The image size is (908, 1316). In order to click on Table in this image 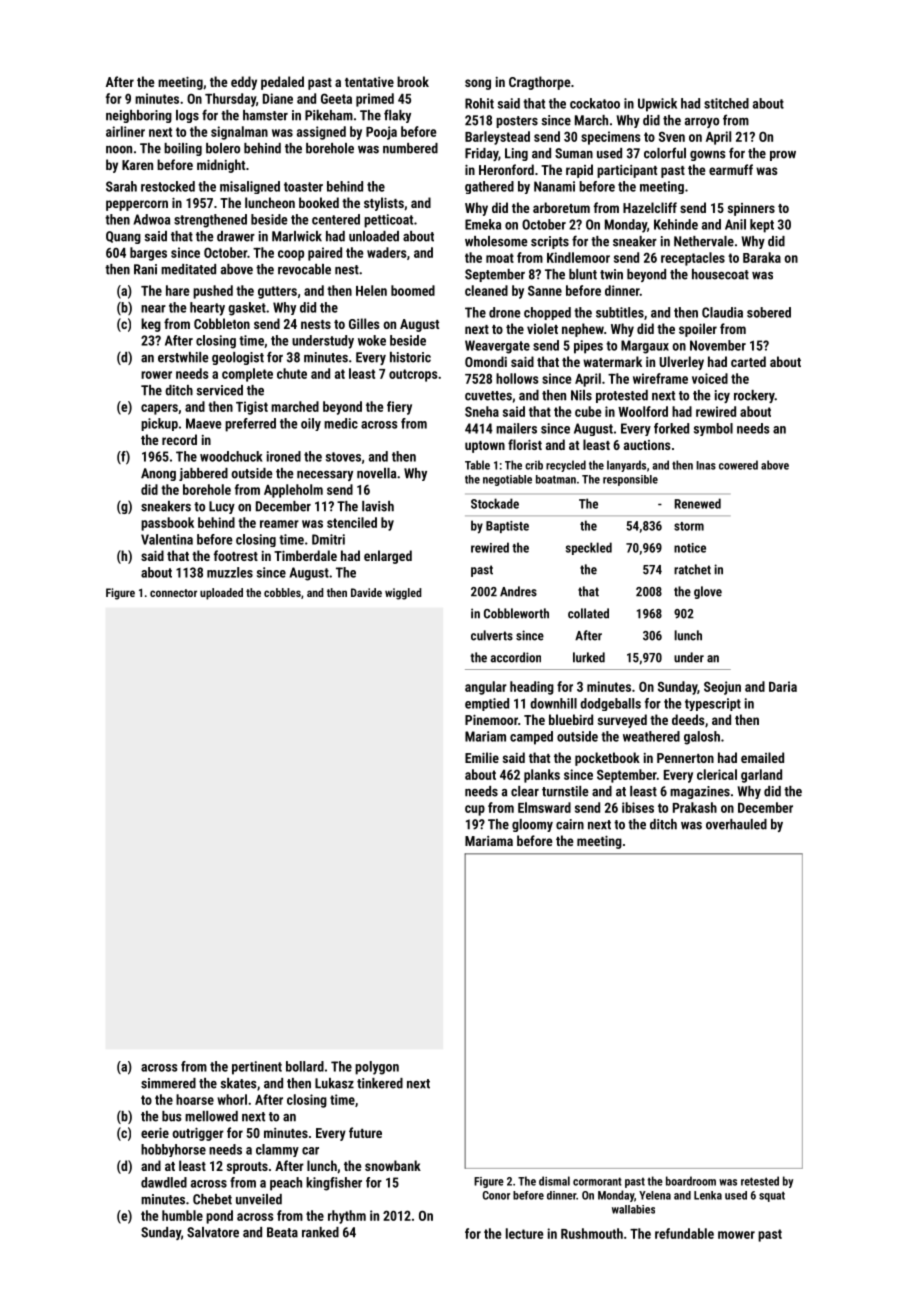, I will do `click(477, 465)`.
